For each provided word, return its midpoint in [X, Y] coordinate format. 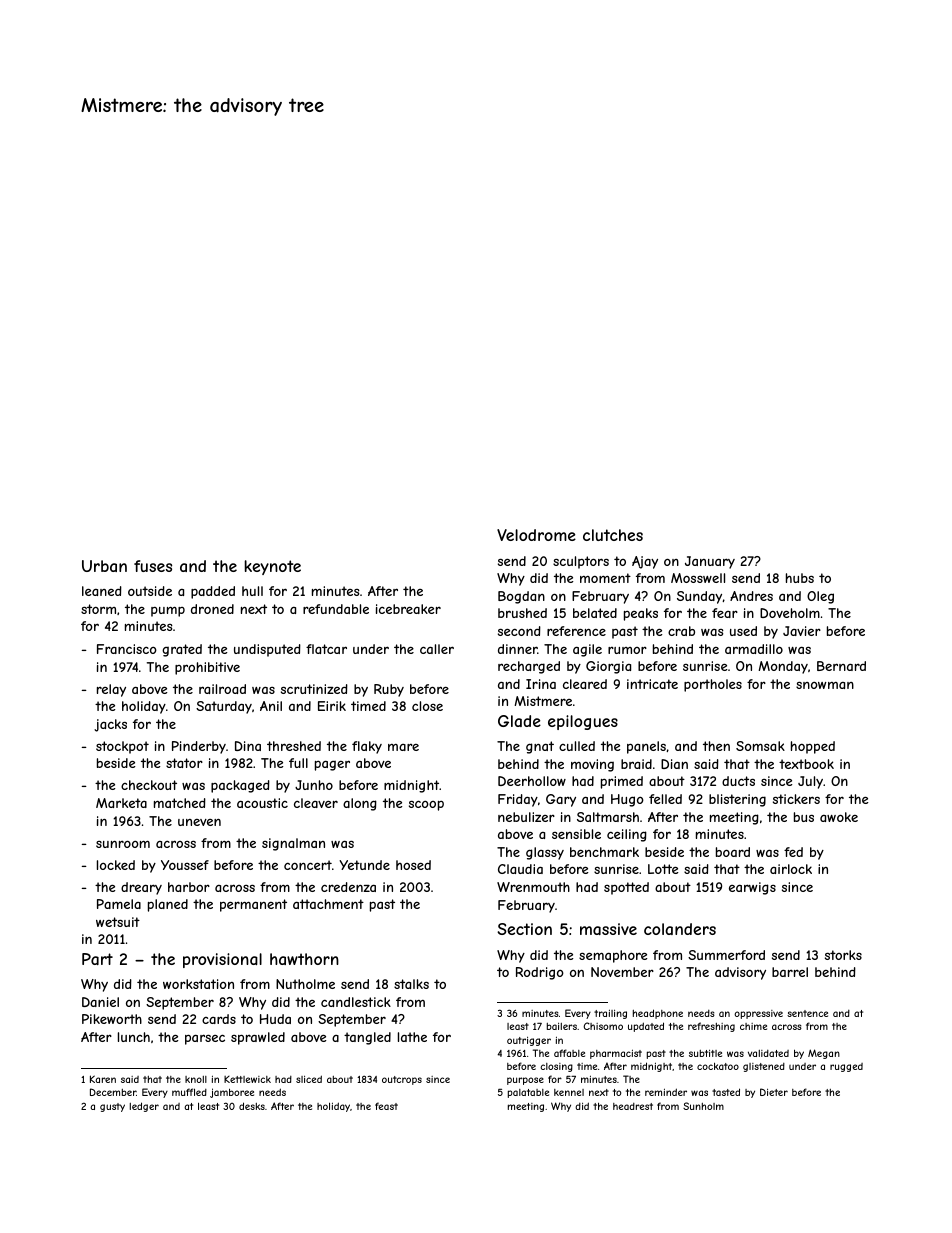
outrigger [529, 1041]
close [427, 706]
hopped [813, 747]
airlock [791, 869]
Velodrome [536, 535]
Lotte [663, 869]
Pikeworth [112, 1019]
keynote [273, 567]
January [710, 562]
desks [252, 1106]
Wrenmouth [533, 887]
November [622, 972]
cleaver [316, 803]
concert [308, 865]
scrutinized [314, 689]
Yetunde [364, 865]
